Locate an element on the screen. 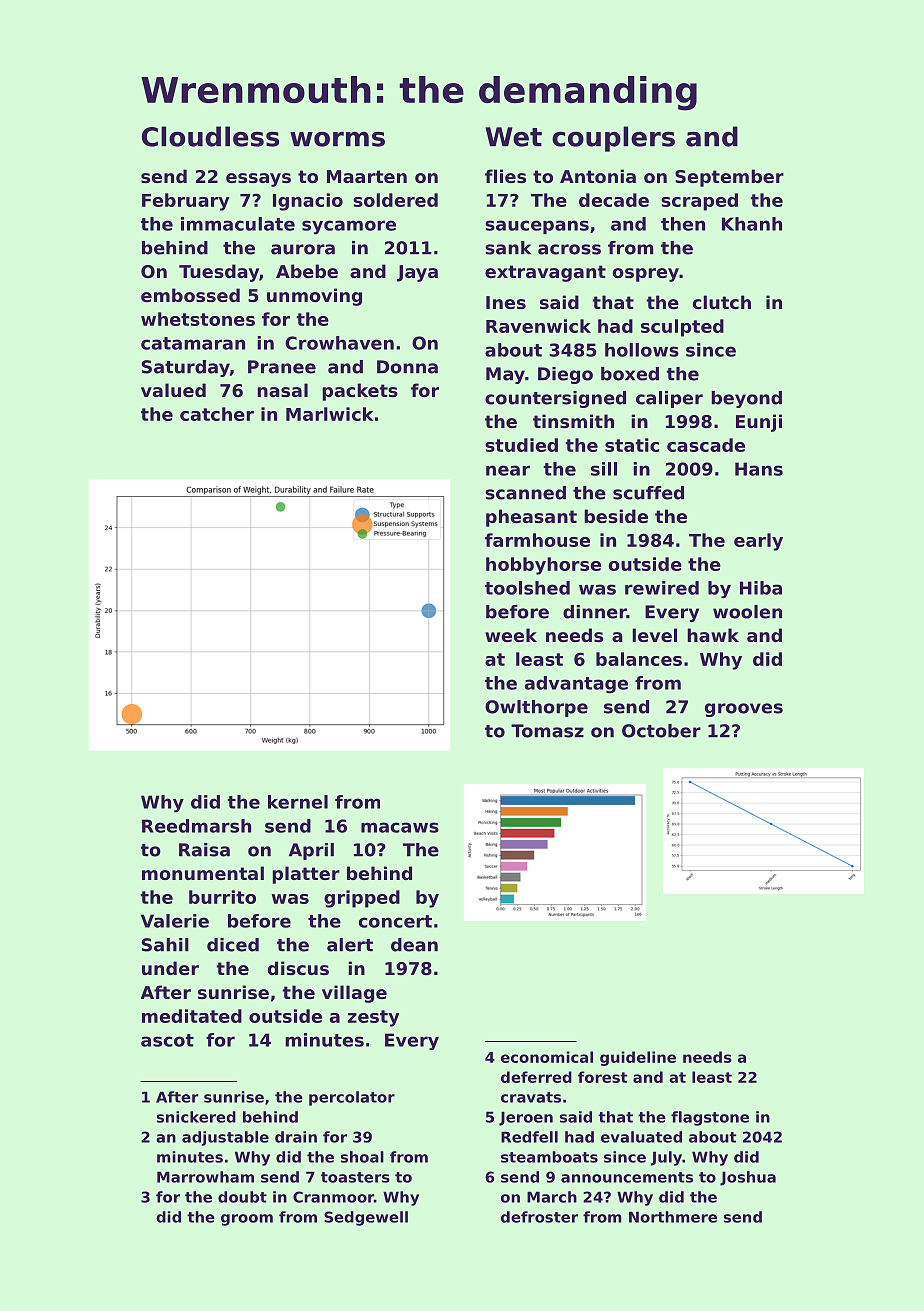  worms is located at coordinates (337, 139).
